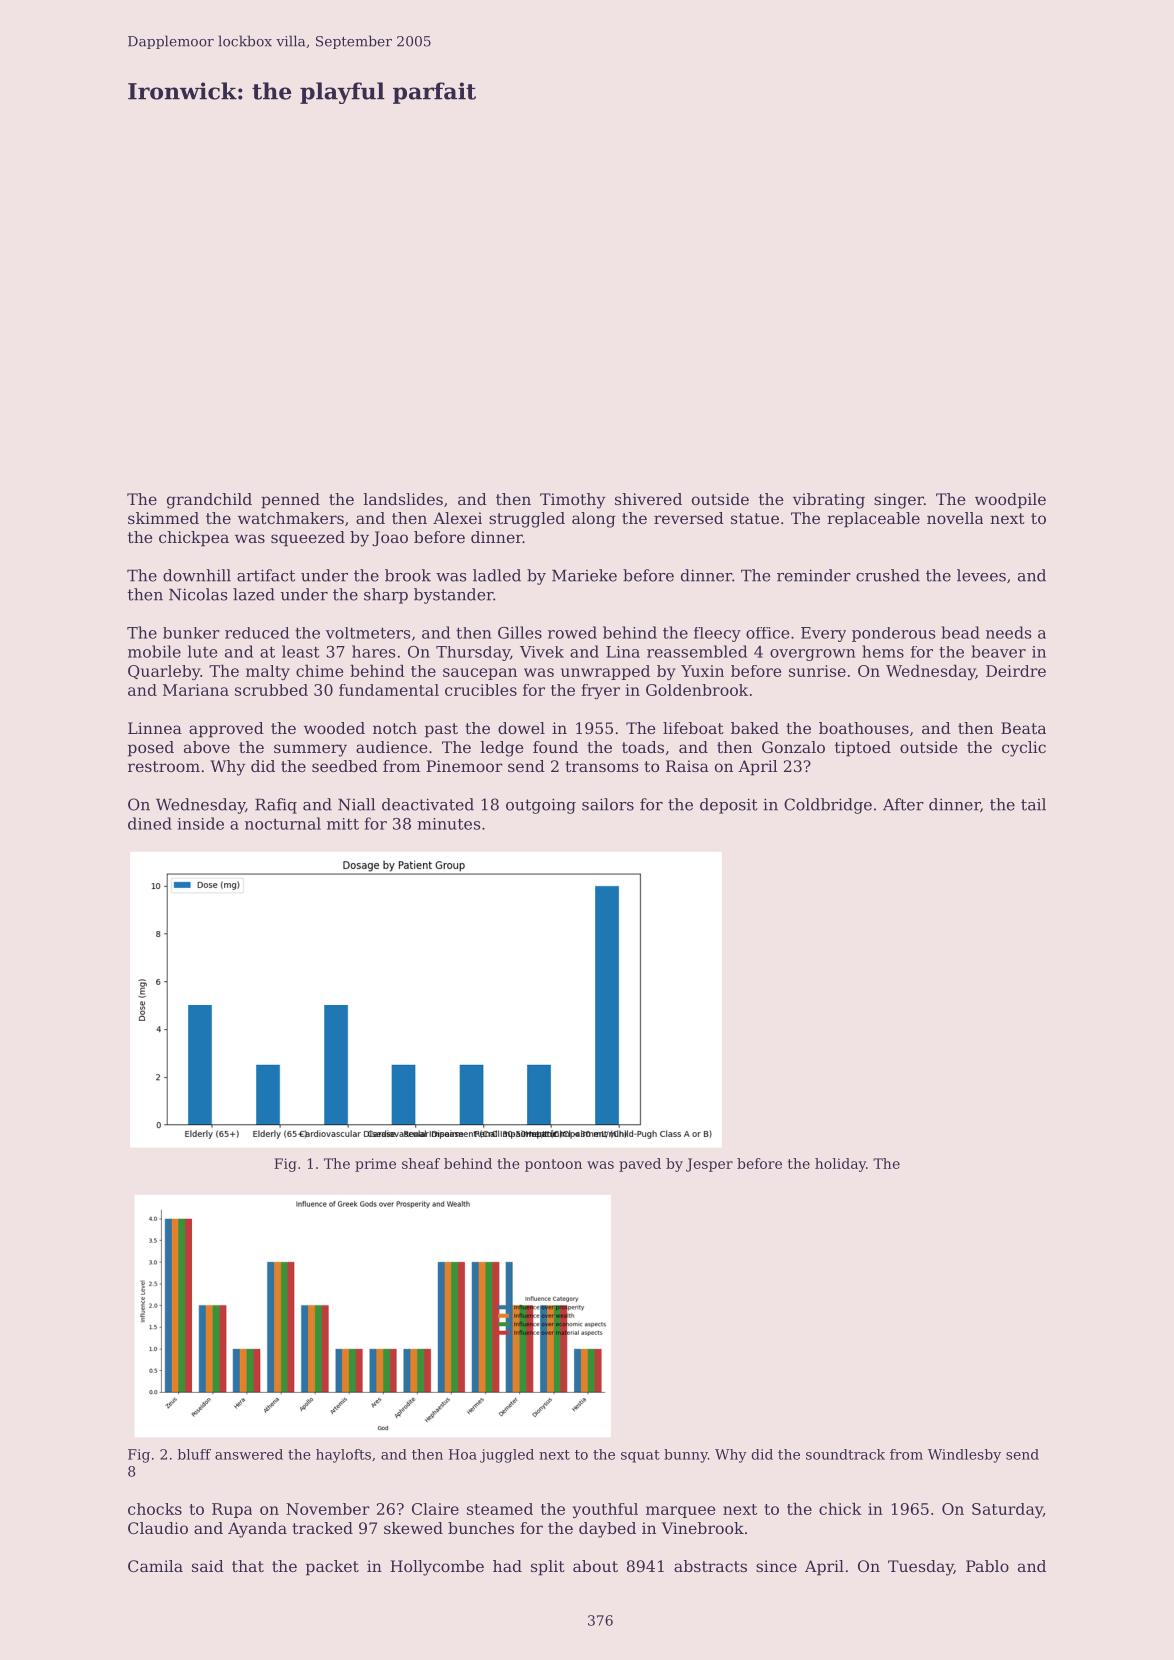  I want to click on Jesper, so click(709, 1165).
